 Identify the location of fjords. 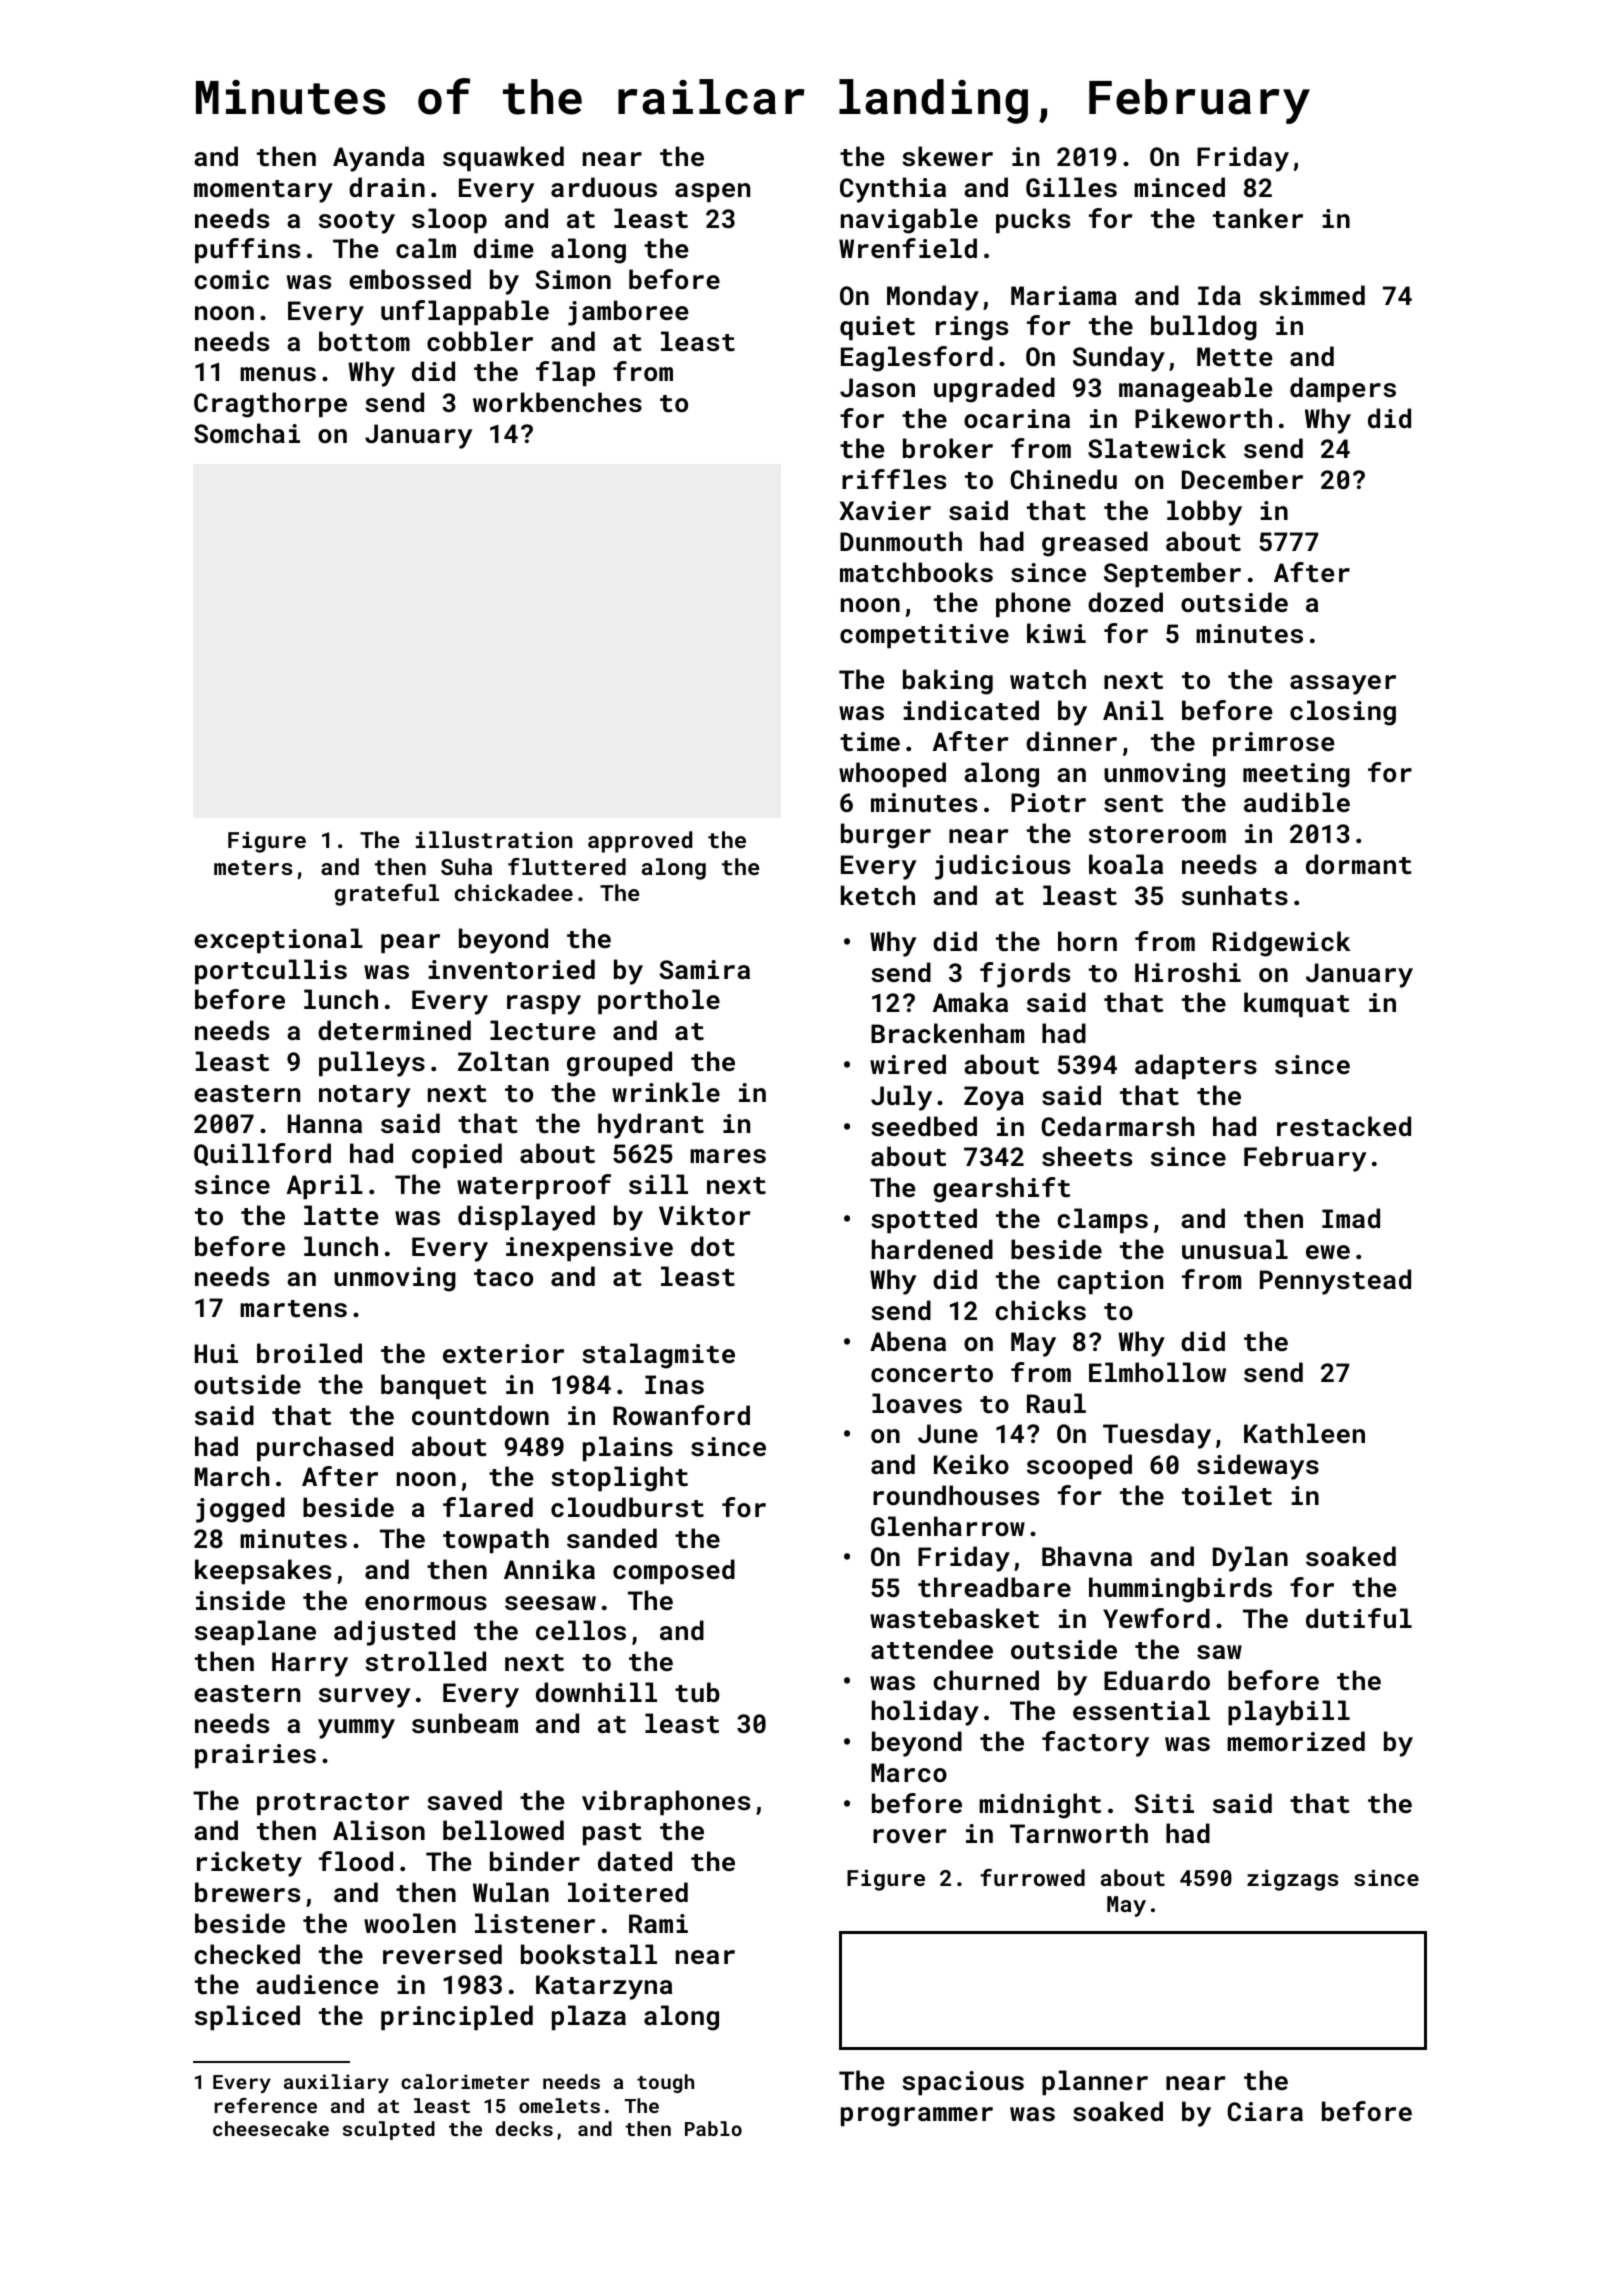
(1025, 975).
